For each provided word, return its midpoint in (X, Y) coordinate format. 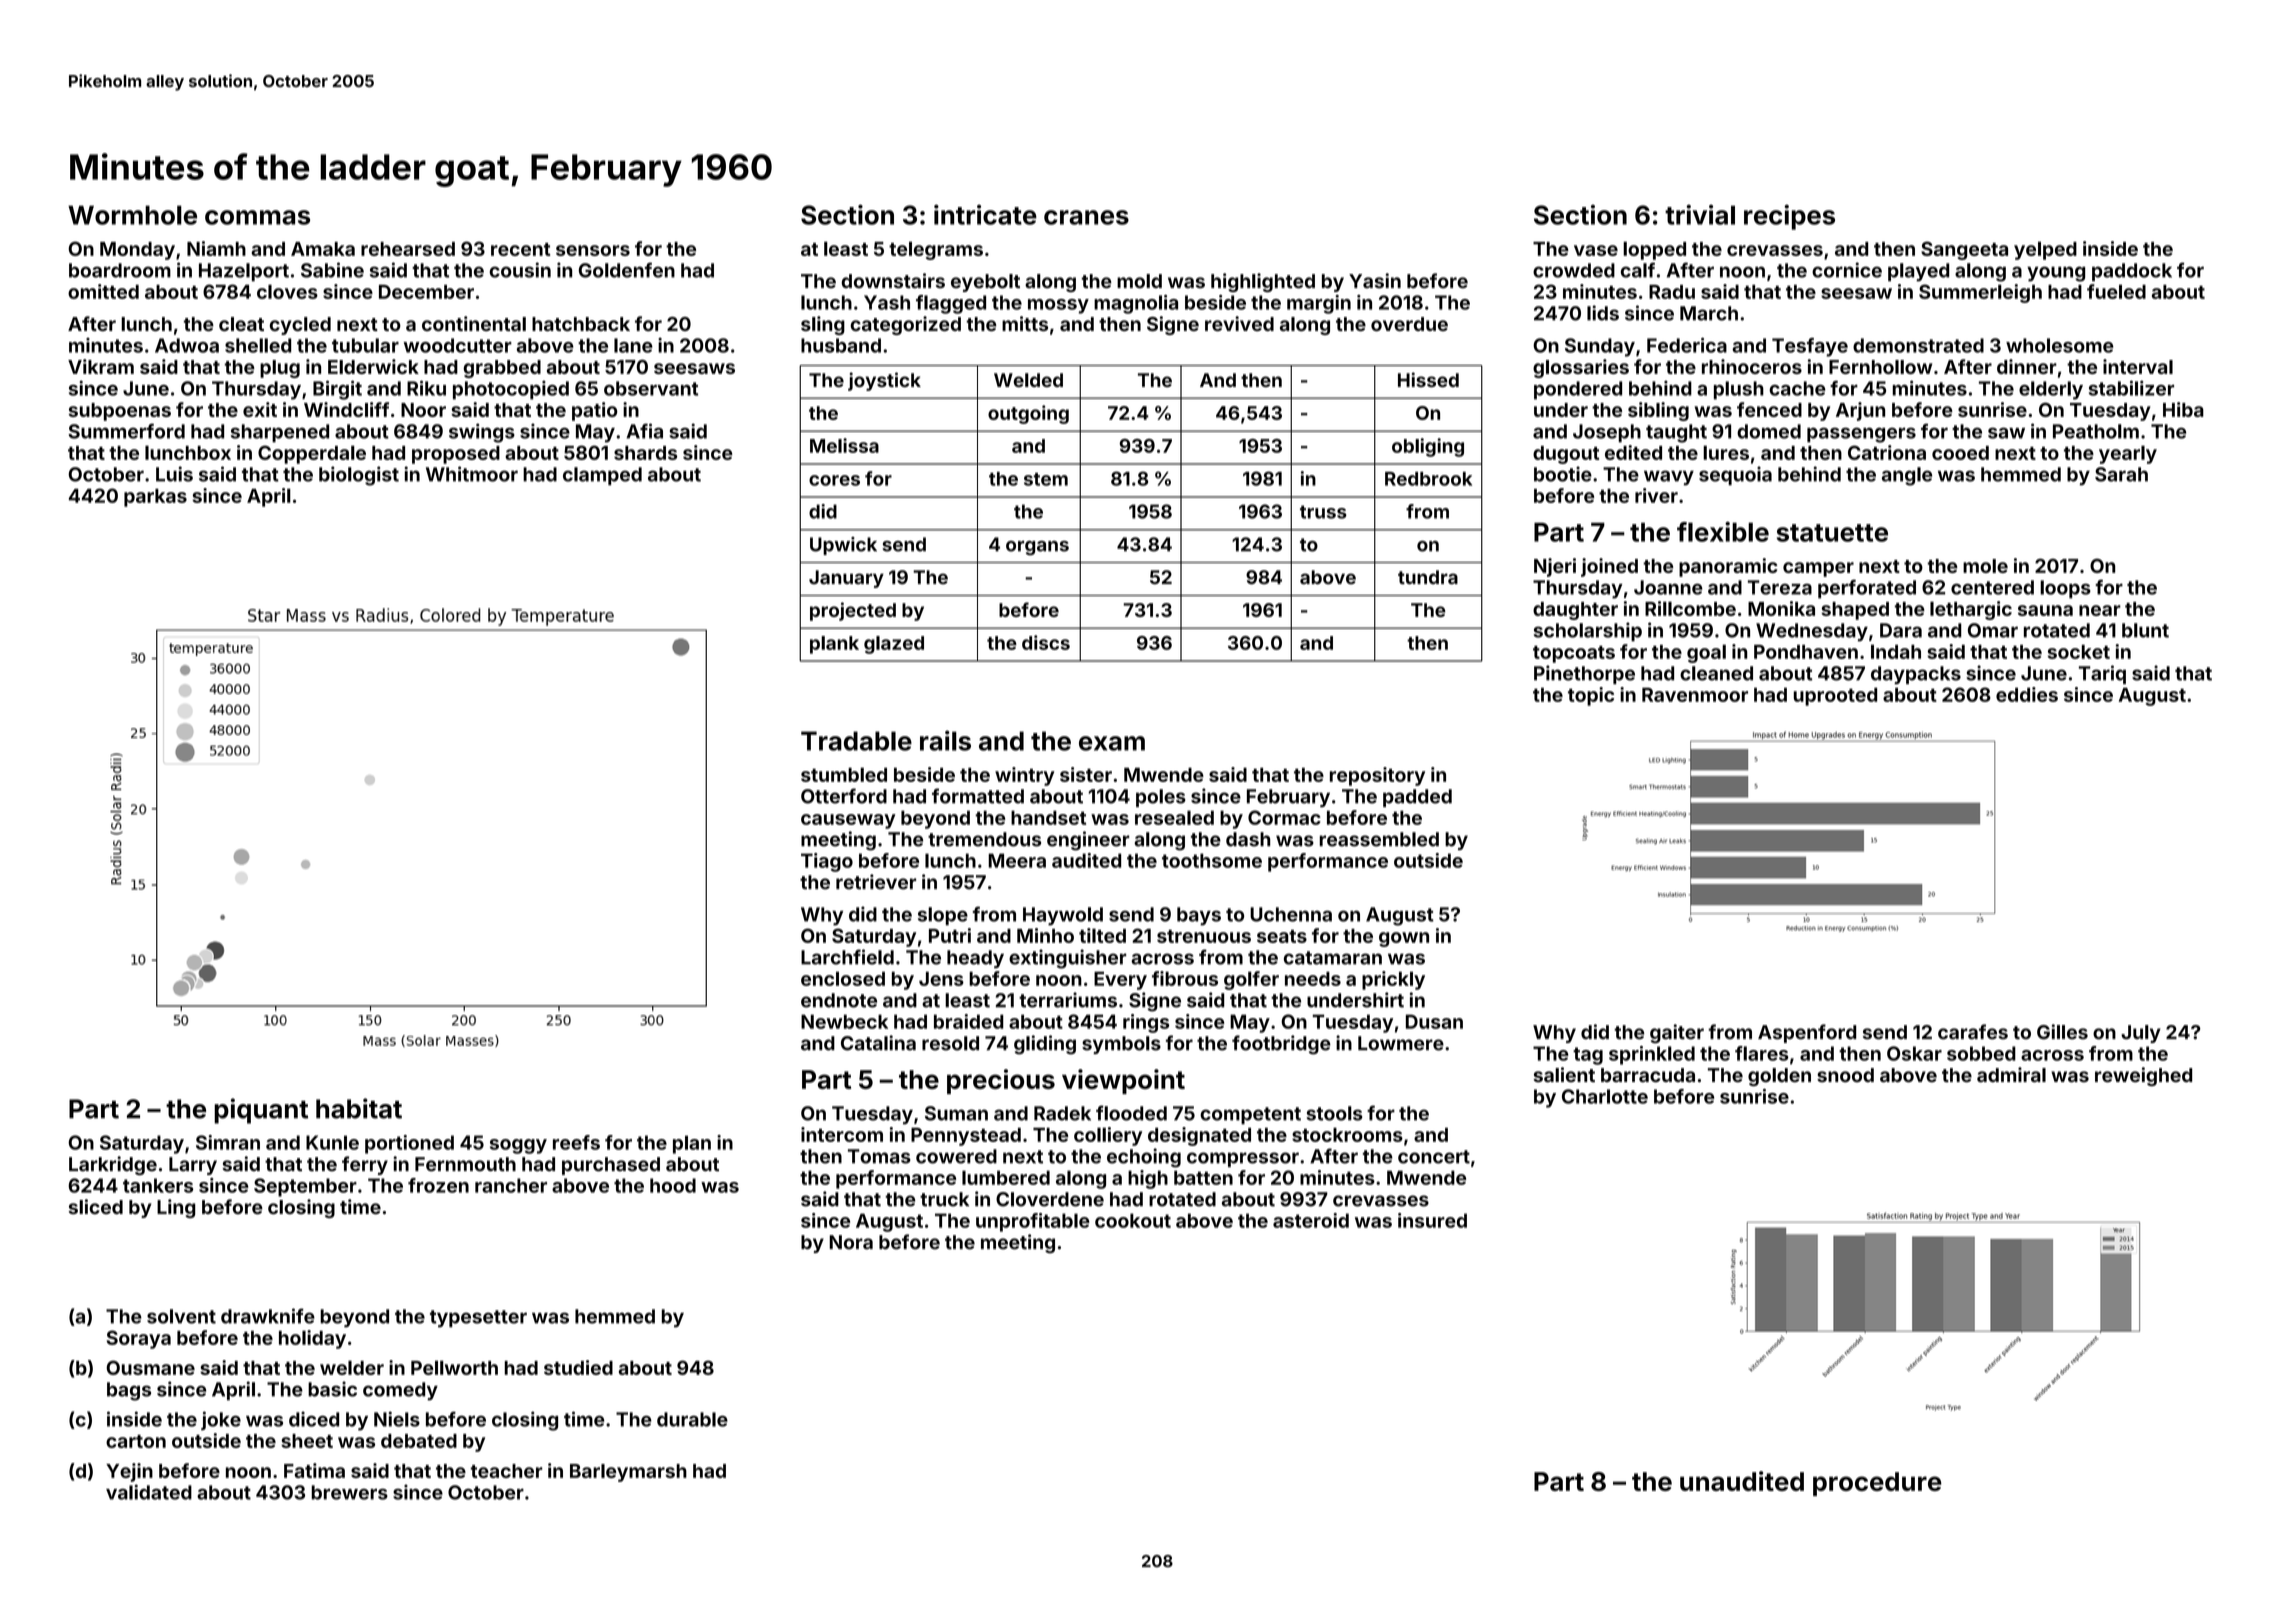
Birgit (337, 390)
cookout (1133, 1220)
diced (314, 1419)
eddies (2027, 694)
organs (1037, 548)
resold (950, 1043)
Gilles (2062, 1032)
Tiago (827, 862)
